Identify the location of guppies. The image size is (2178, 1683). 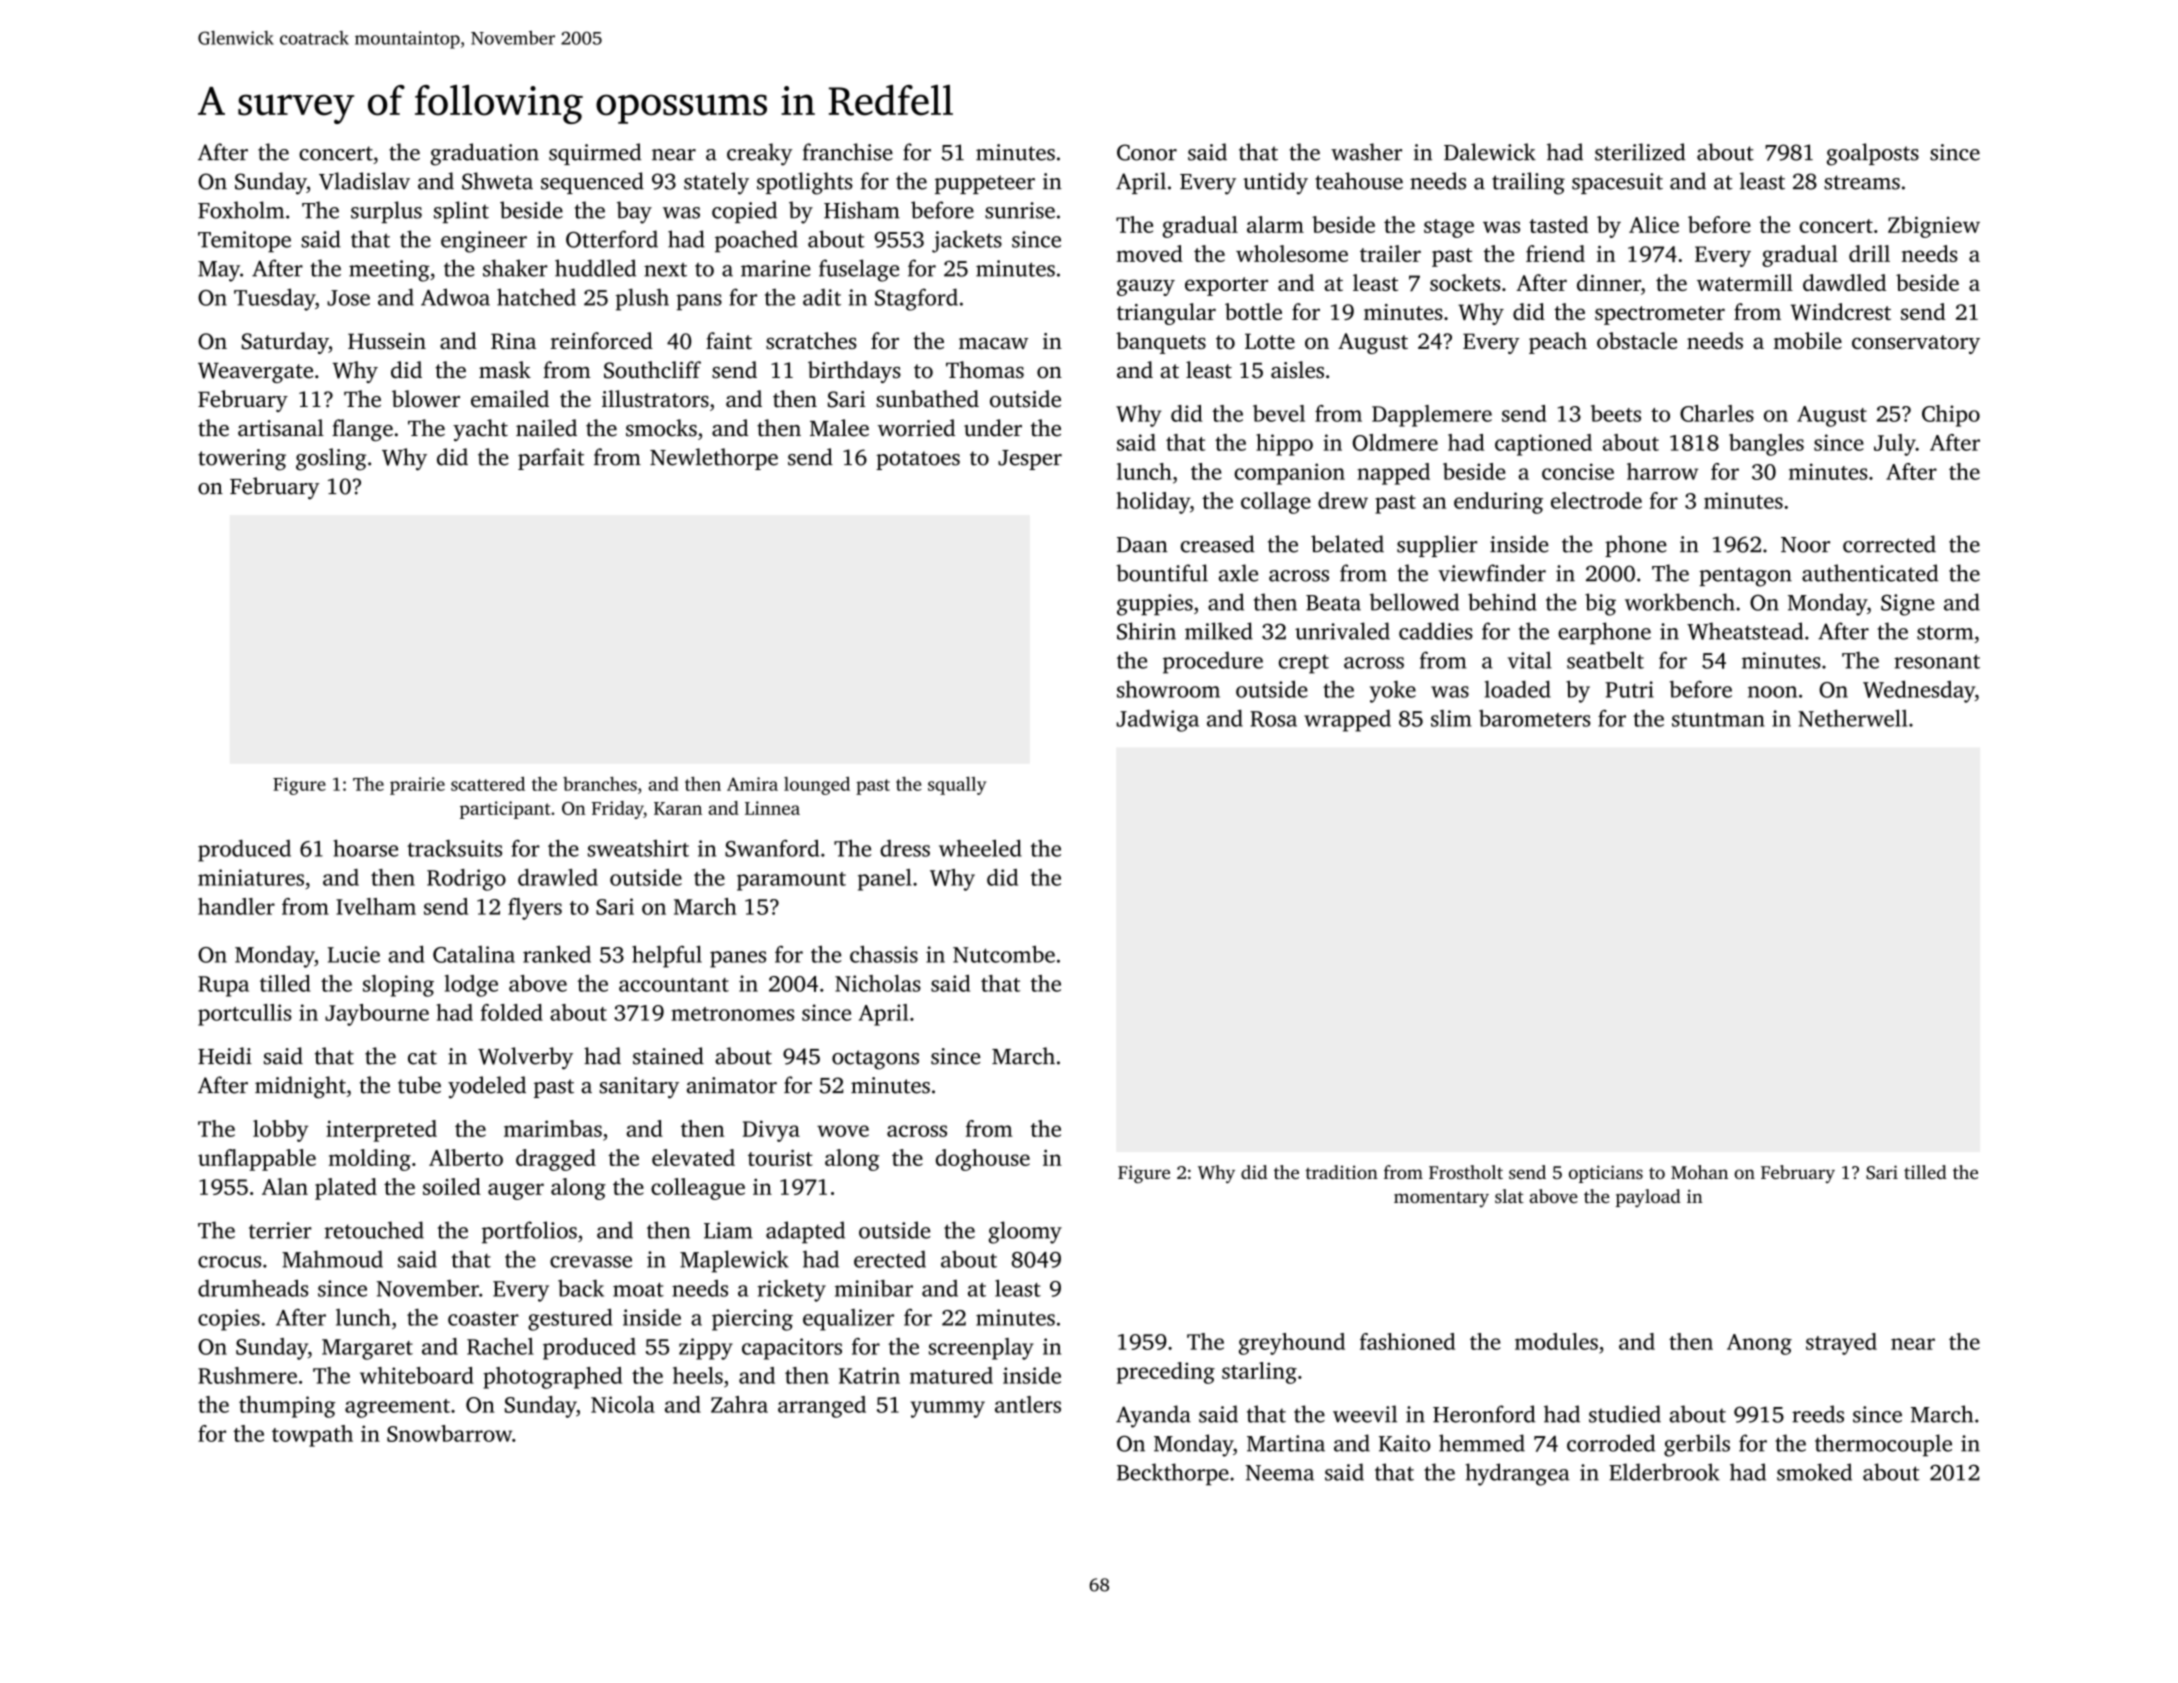
(1155, 605).
